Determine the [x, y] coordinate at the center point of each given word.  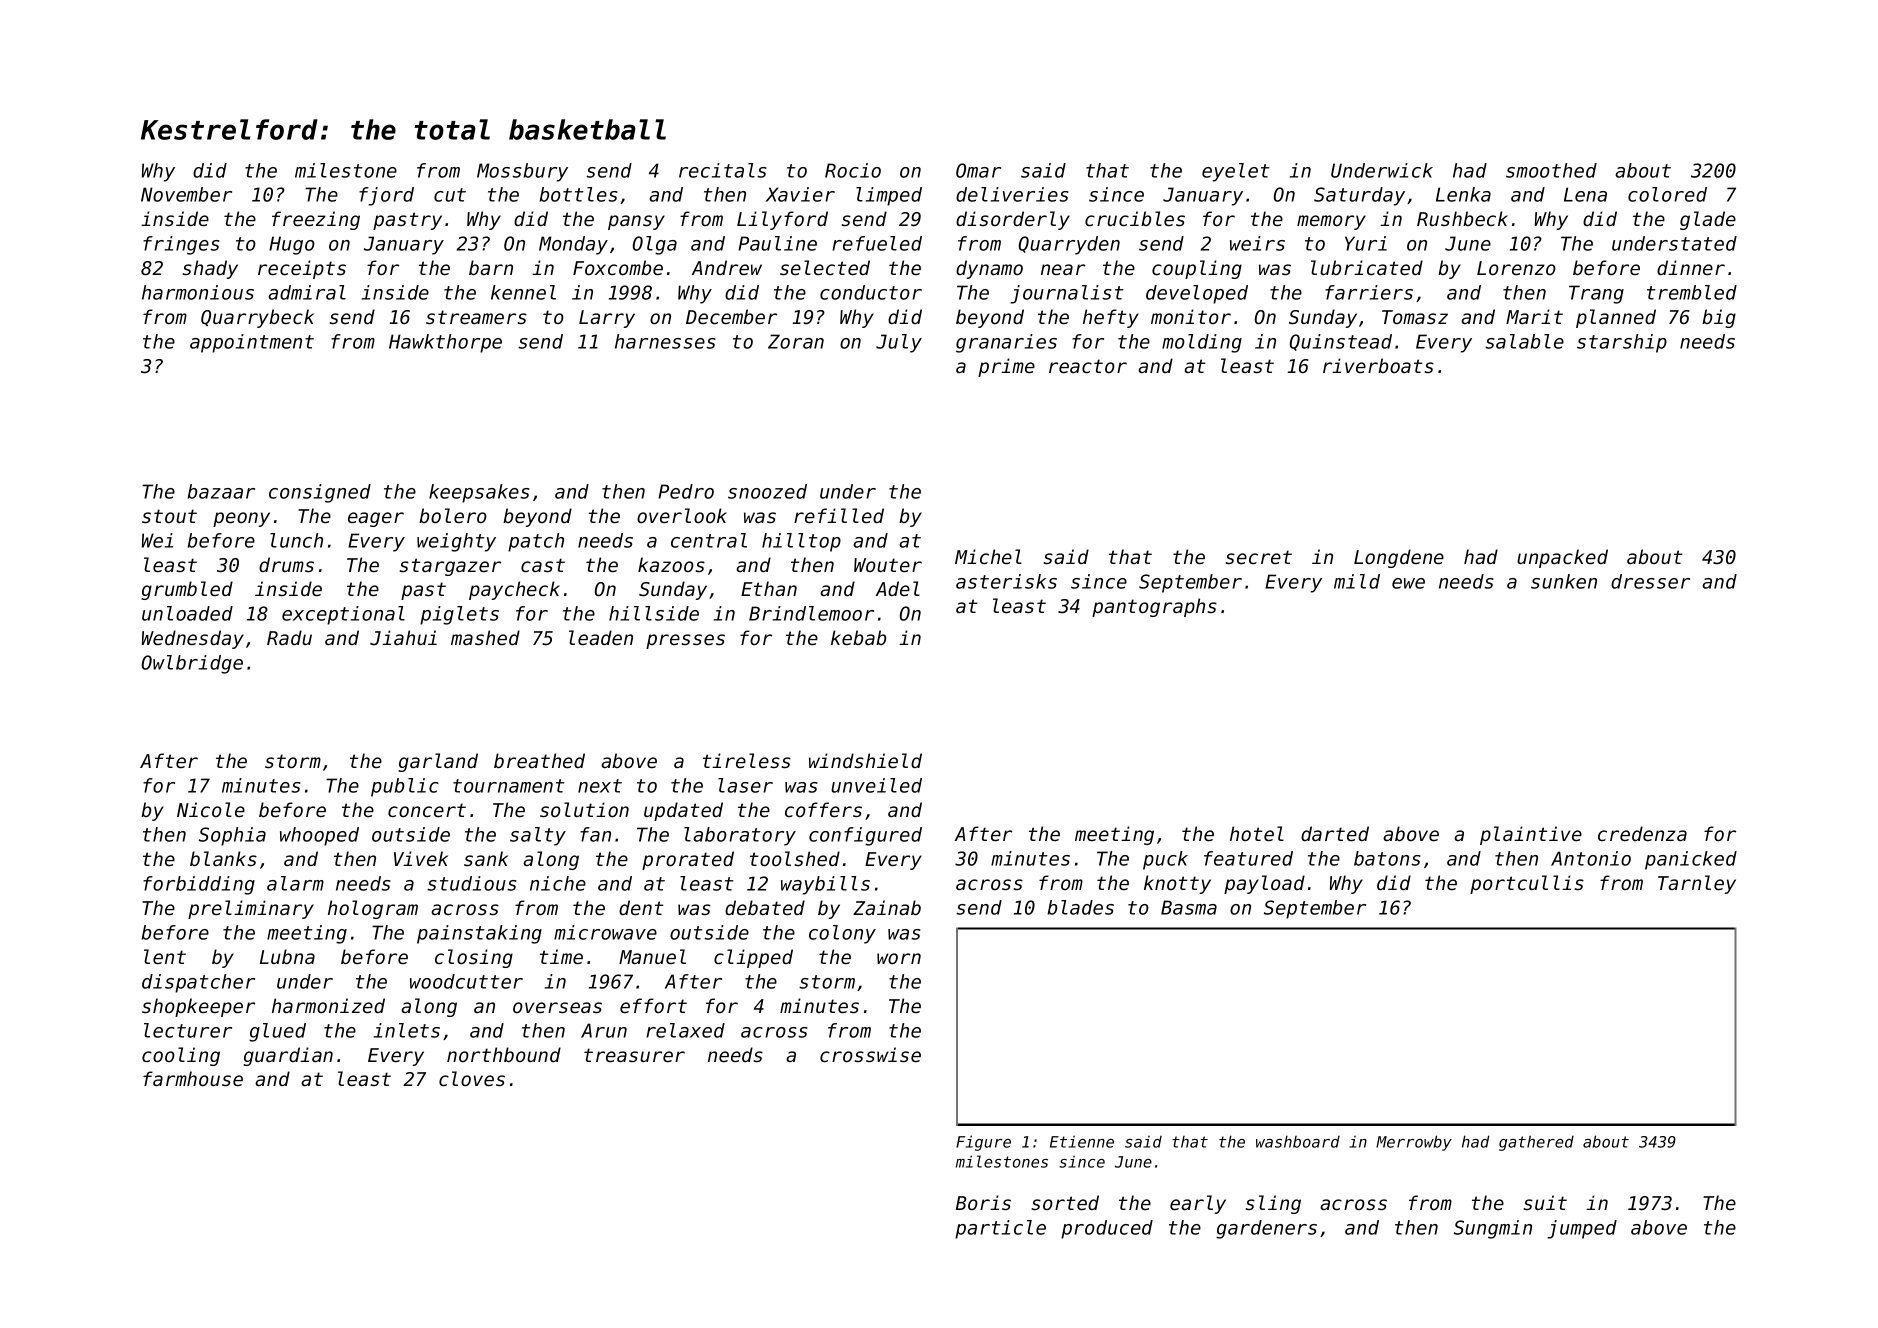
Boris [983, 1203]
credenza [1642, 834]
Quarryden [1069, 245]
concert [427, 810]
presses [685, 641]
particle [1000, 1229]
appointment [252, 343]
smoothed [1551, 170]
